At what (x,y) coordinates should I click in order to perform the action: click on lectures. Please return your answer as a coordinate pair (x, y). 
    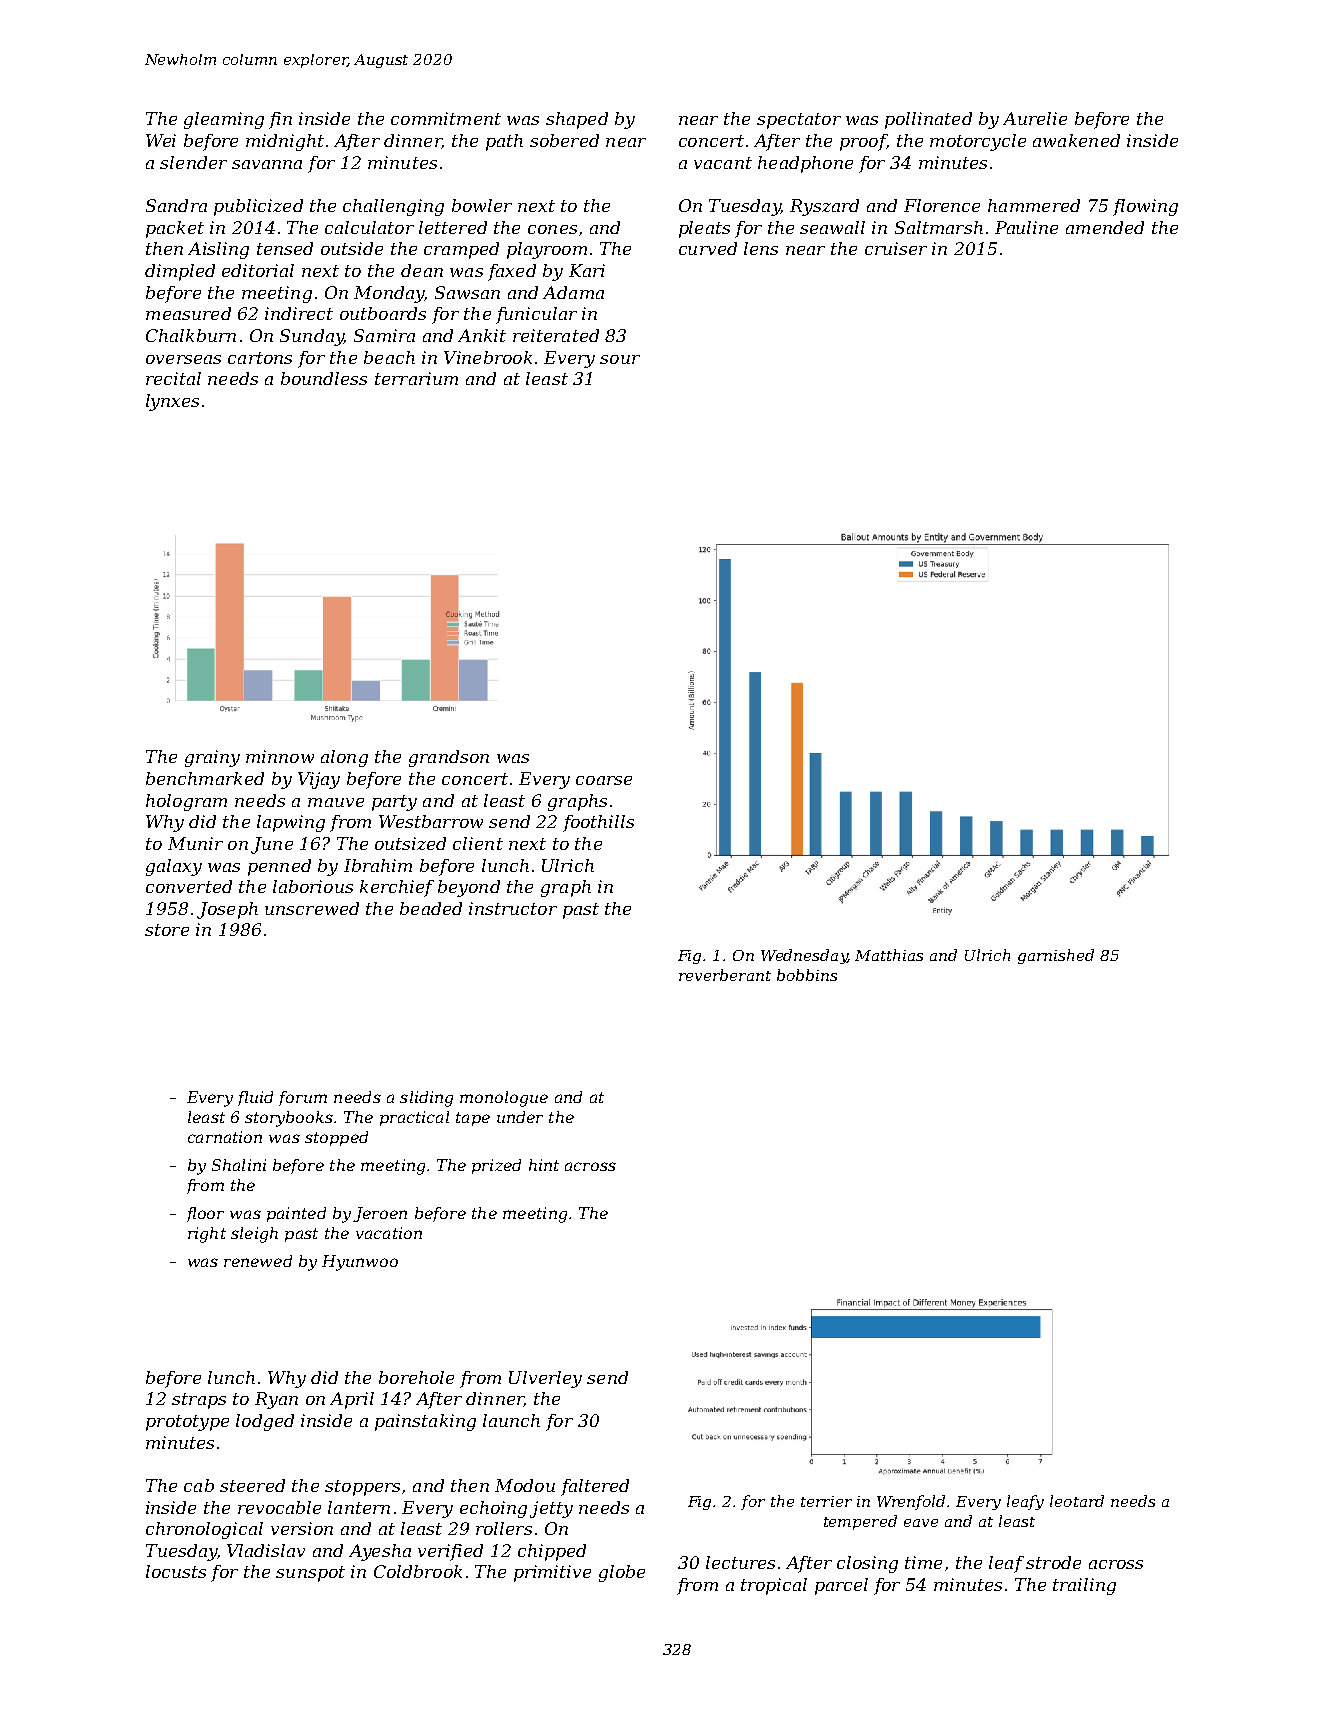
    Looking at the image, I should click on (740, 1562).
